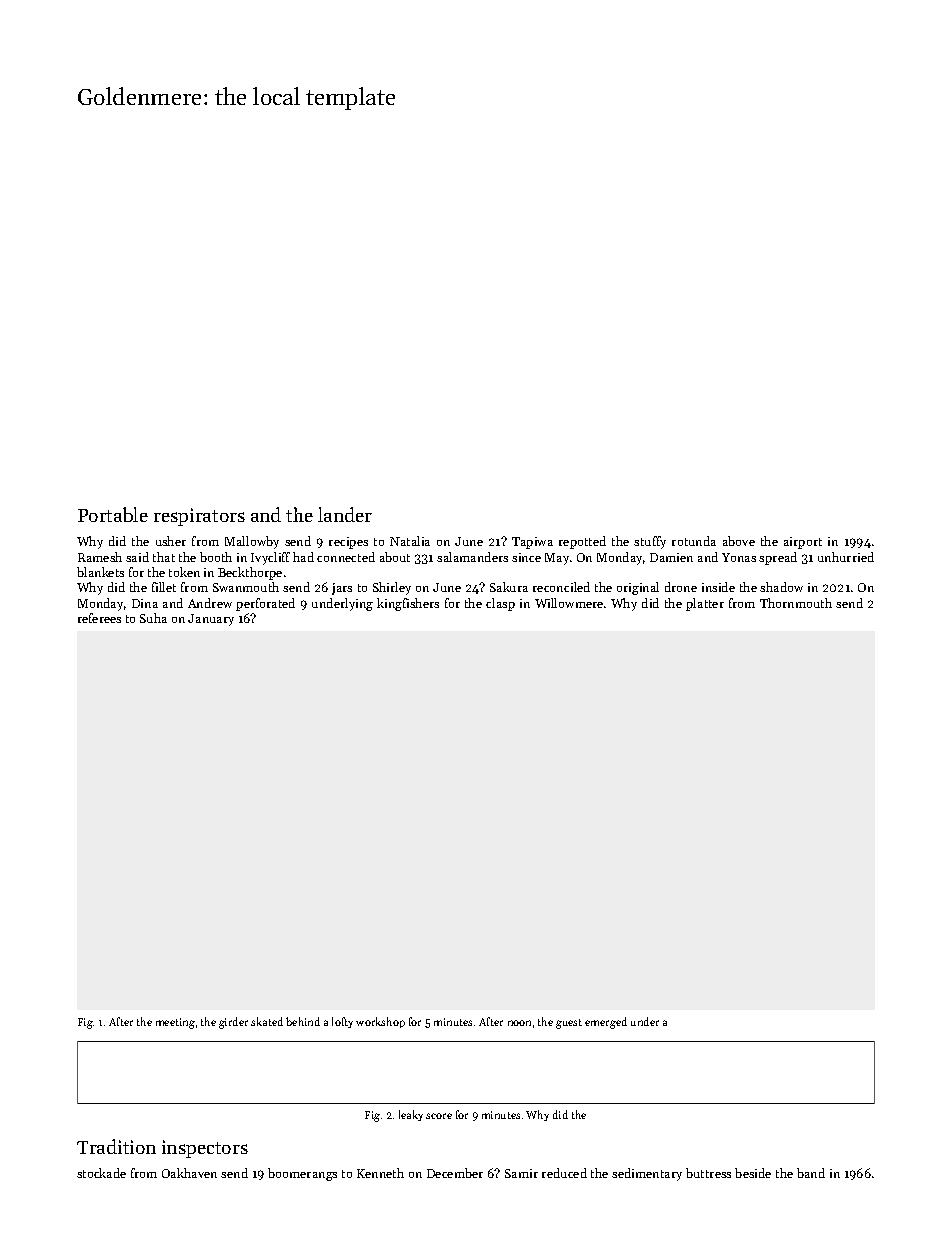 The width and height of the image is (952, 1233). I want to click on platter, so click(705, 604).
